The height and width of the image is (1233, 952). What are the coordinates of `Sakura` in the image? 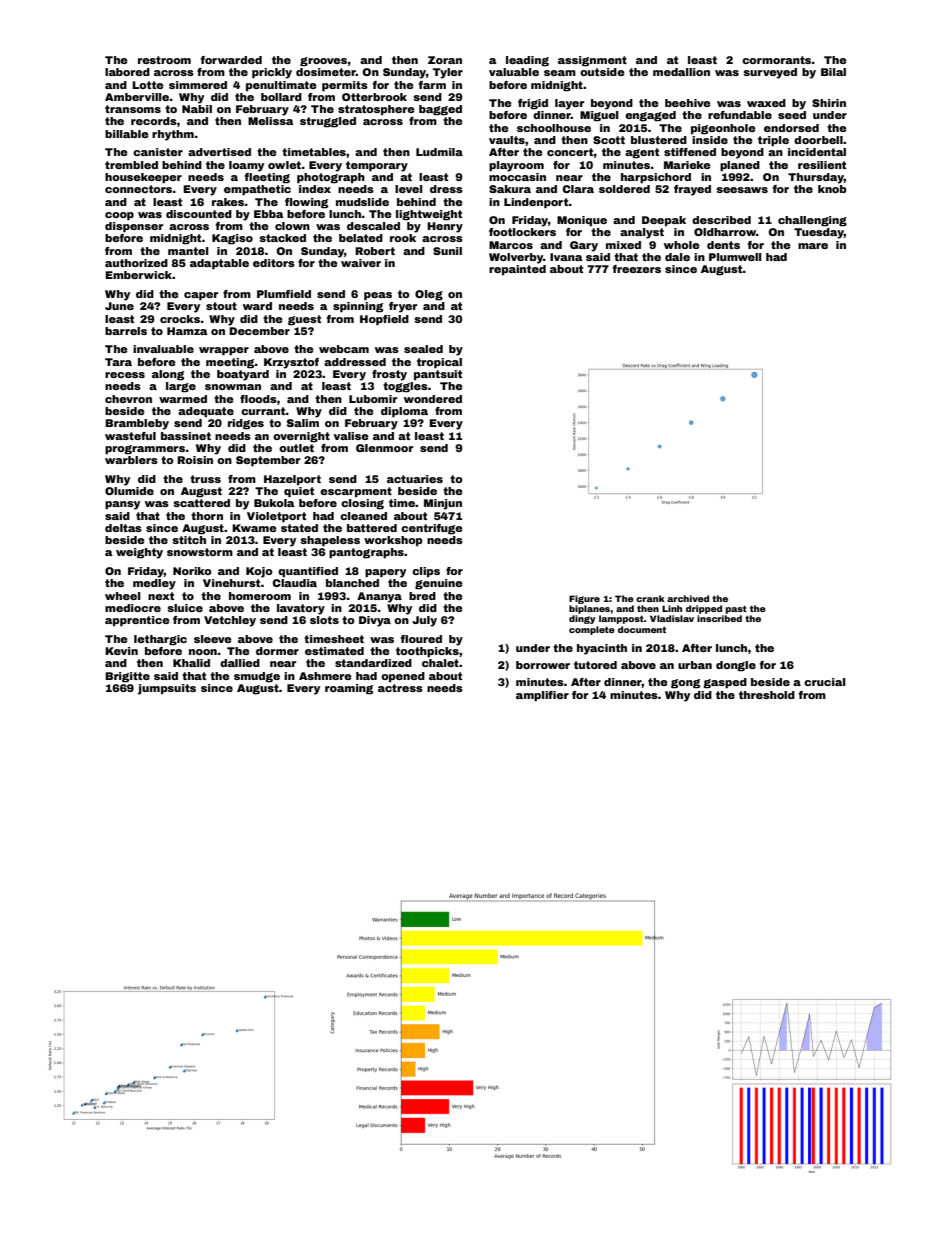 It's located at (510, 189).
